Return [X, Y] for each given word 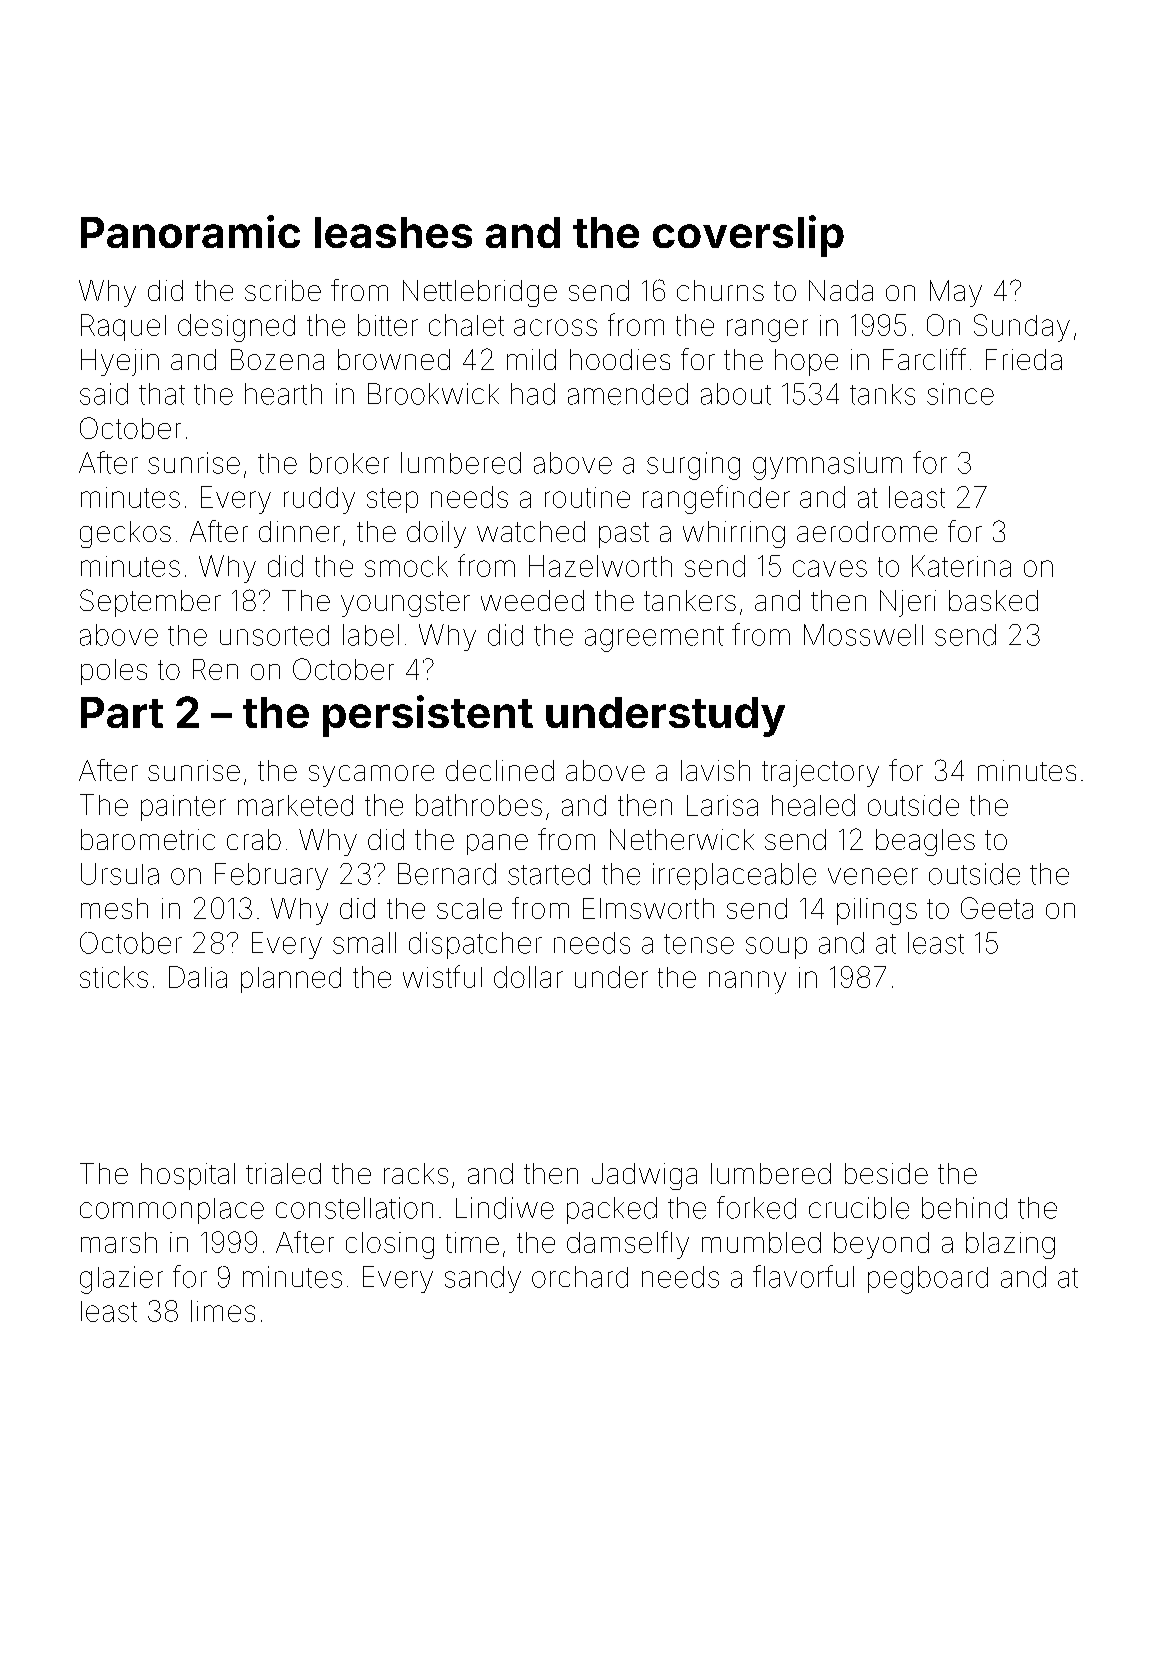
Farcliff [924, 359]
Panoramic [190, 231]
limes [223, 1311]
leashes [393, 232]
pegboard [928, 1280]
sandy [483, 1279]
